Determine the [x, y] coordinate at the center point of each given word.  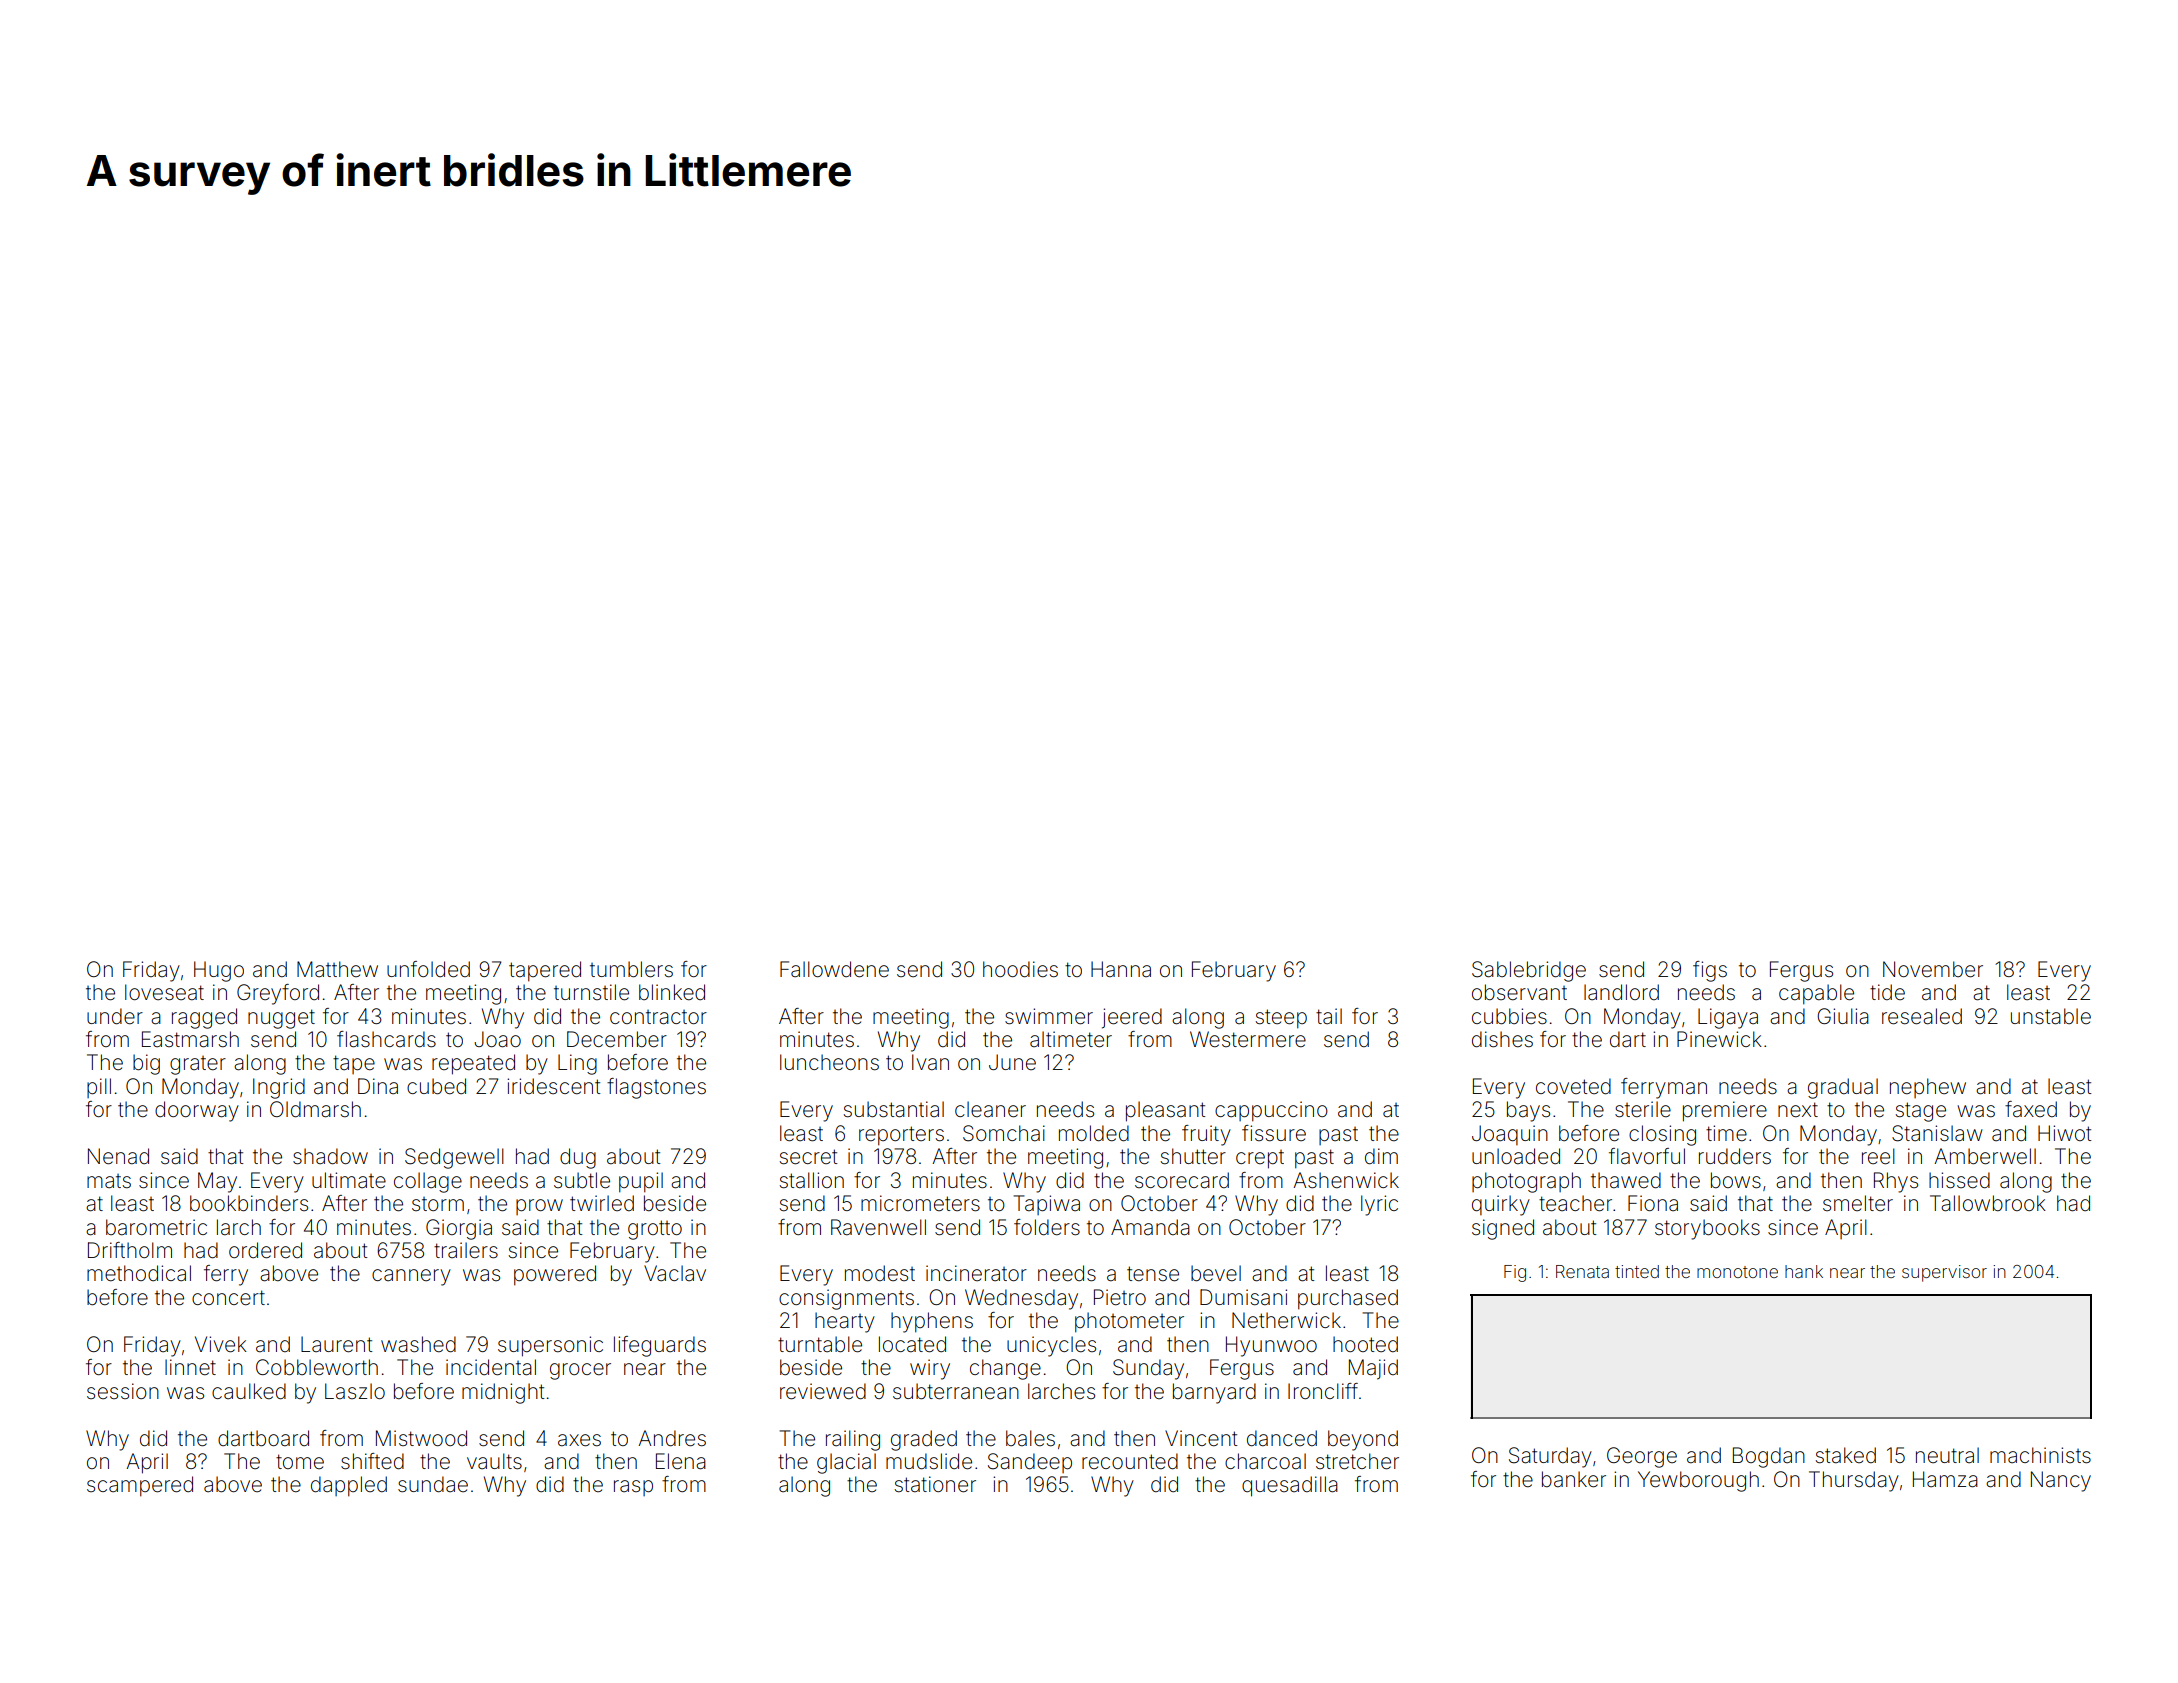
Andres [672, 1438]
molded [1094, 1133]
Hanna [1121, 969]
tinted [1637, 1271]
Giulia [1843, 1016]
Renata [1582, 1271]
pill [99, 1088]
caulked [249, 1391]
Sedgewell [454, 1158]
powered [555, 1275]
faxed [2031, 1109]
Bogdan [1769, 1457]
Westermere [1248, 1039]
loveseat [164, 992]
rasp [633, 1488]
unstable [2051, 1016]
